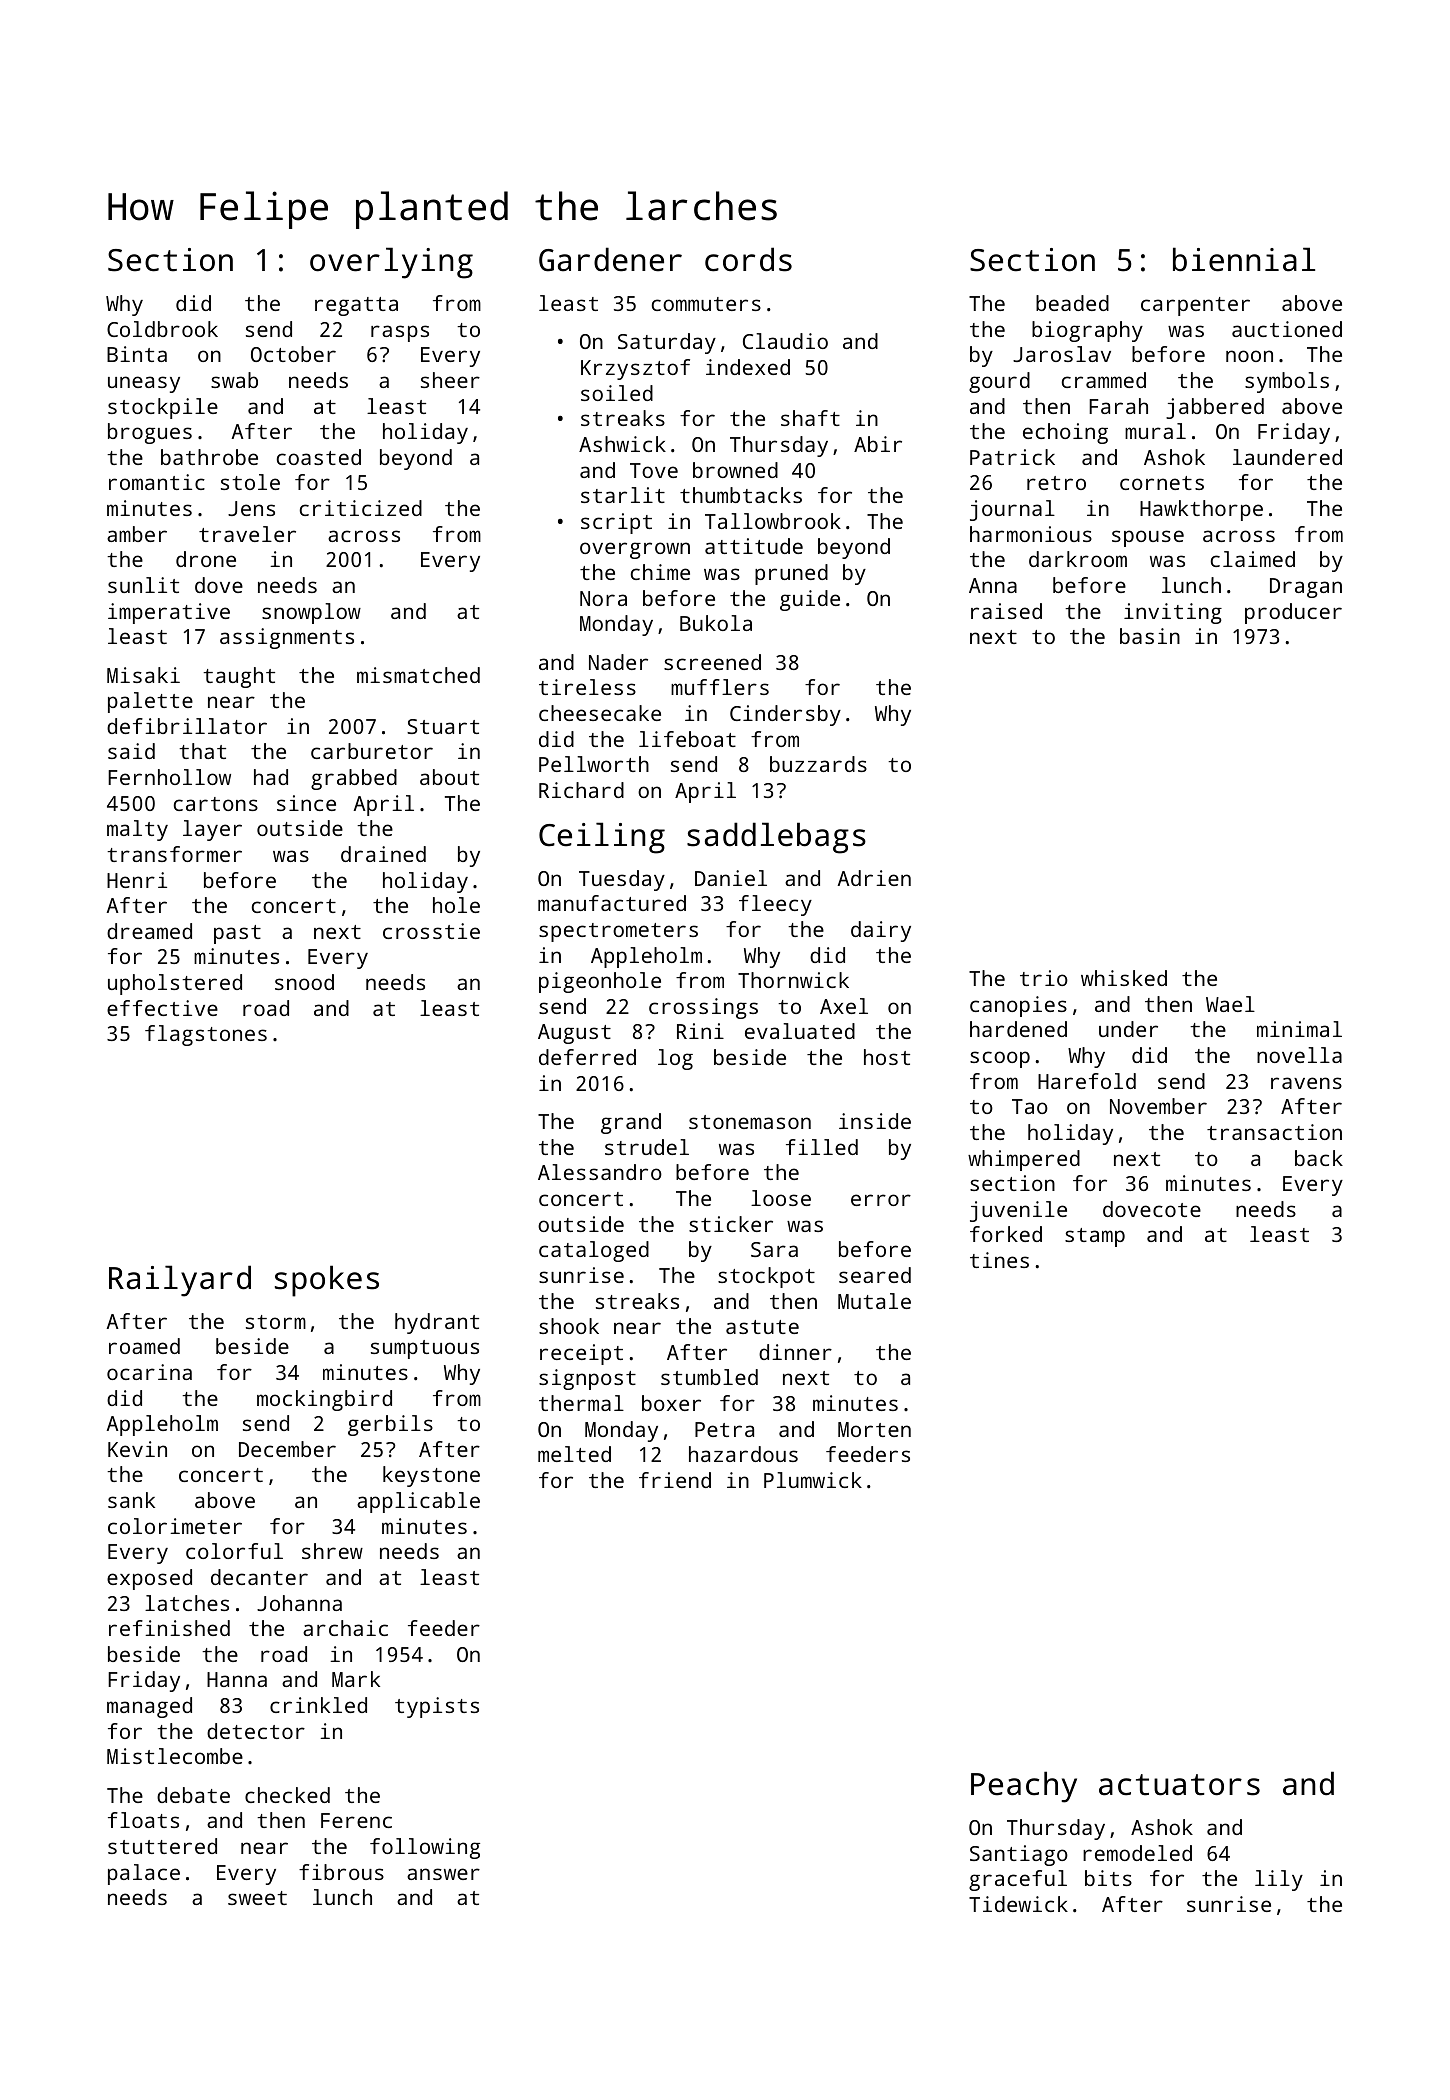 The image size is (1450, 2100). What do you see at coordinates (180, 1281) in the screenshot?
I see `Railyard` at bounding box center [180, 1281].
